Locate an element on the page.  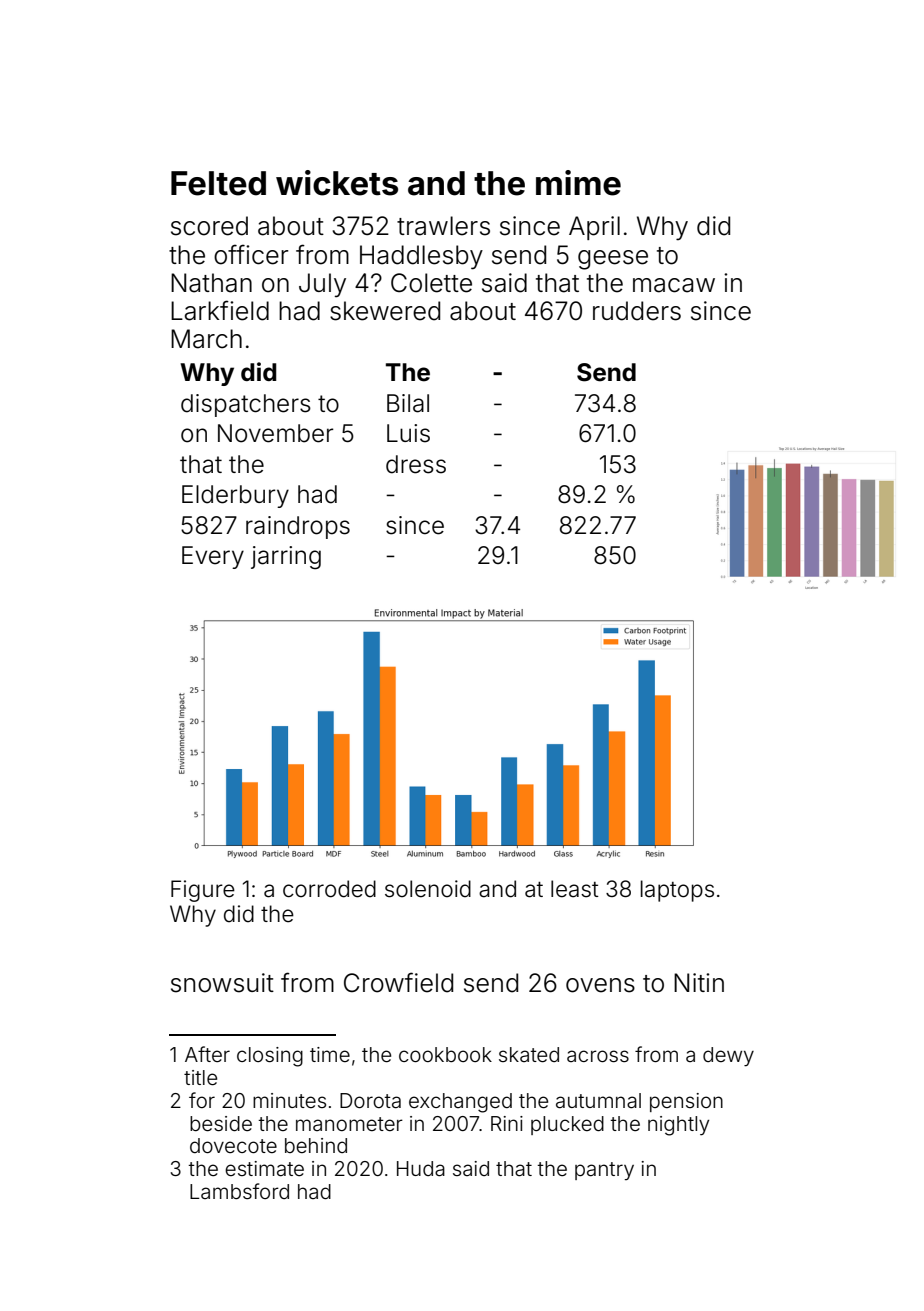
Every is located at coordinates (213, 557).
